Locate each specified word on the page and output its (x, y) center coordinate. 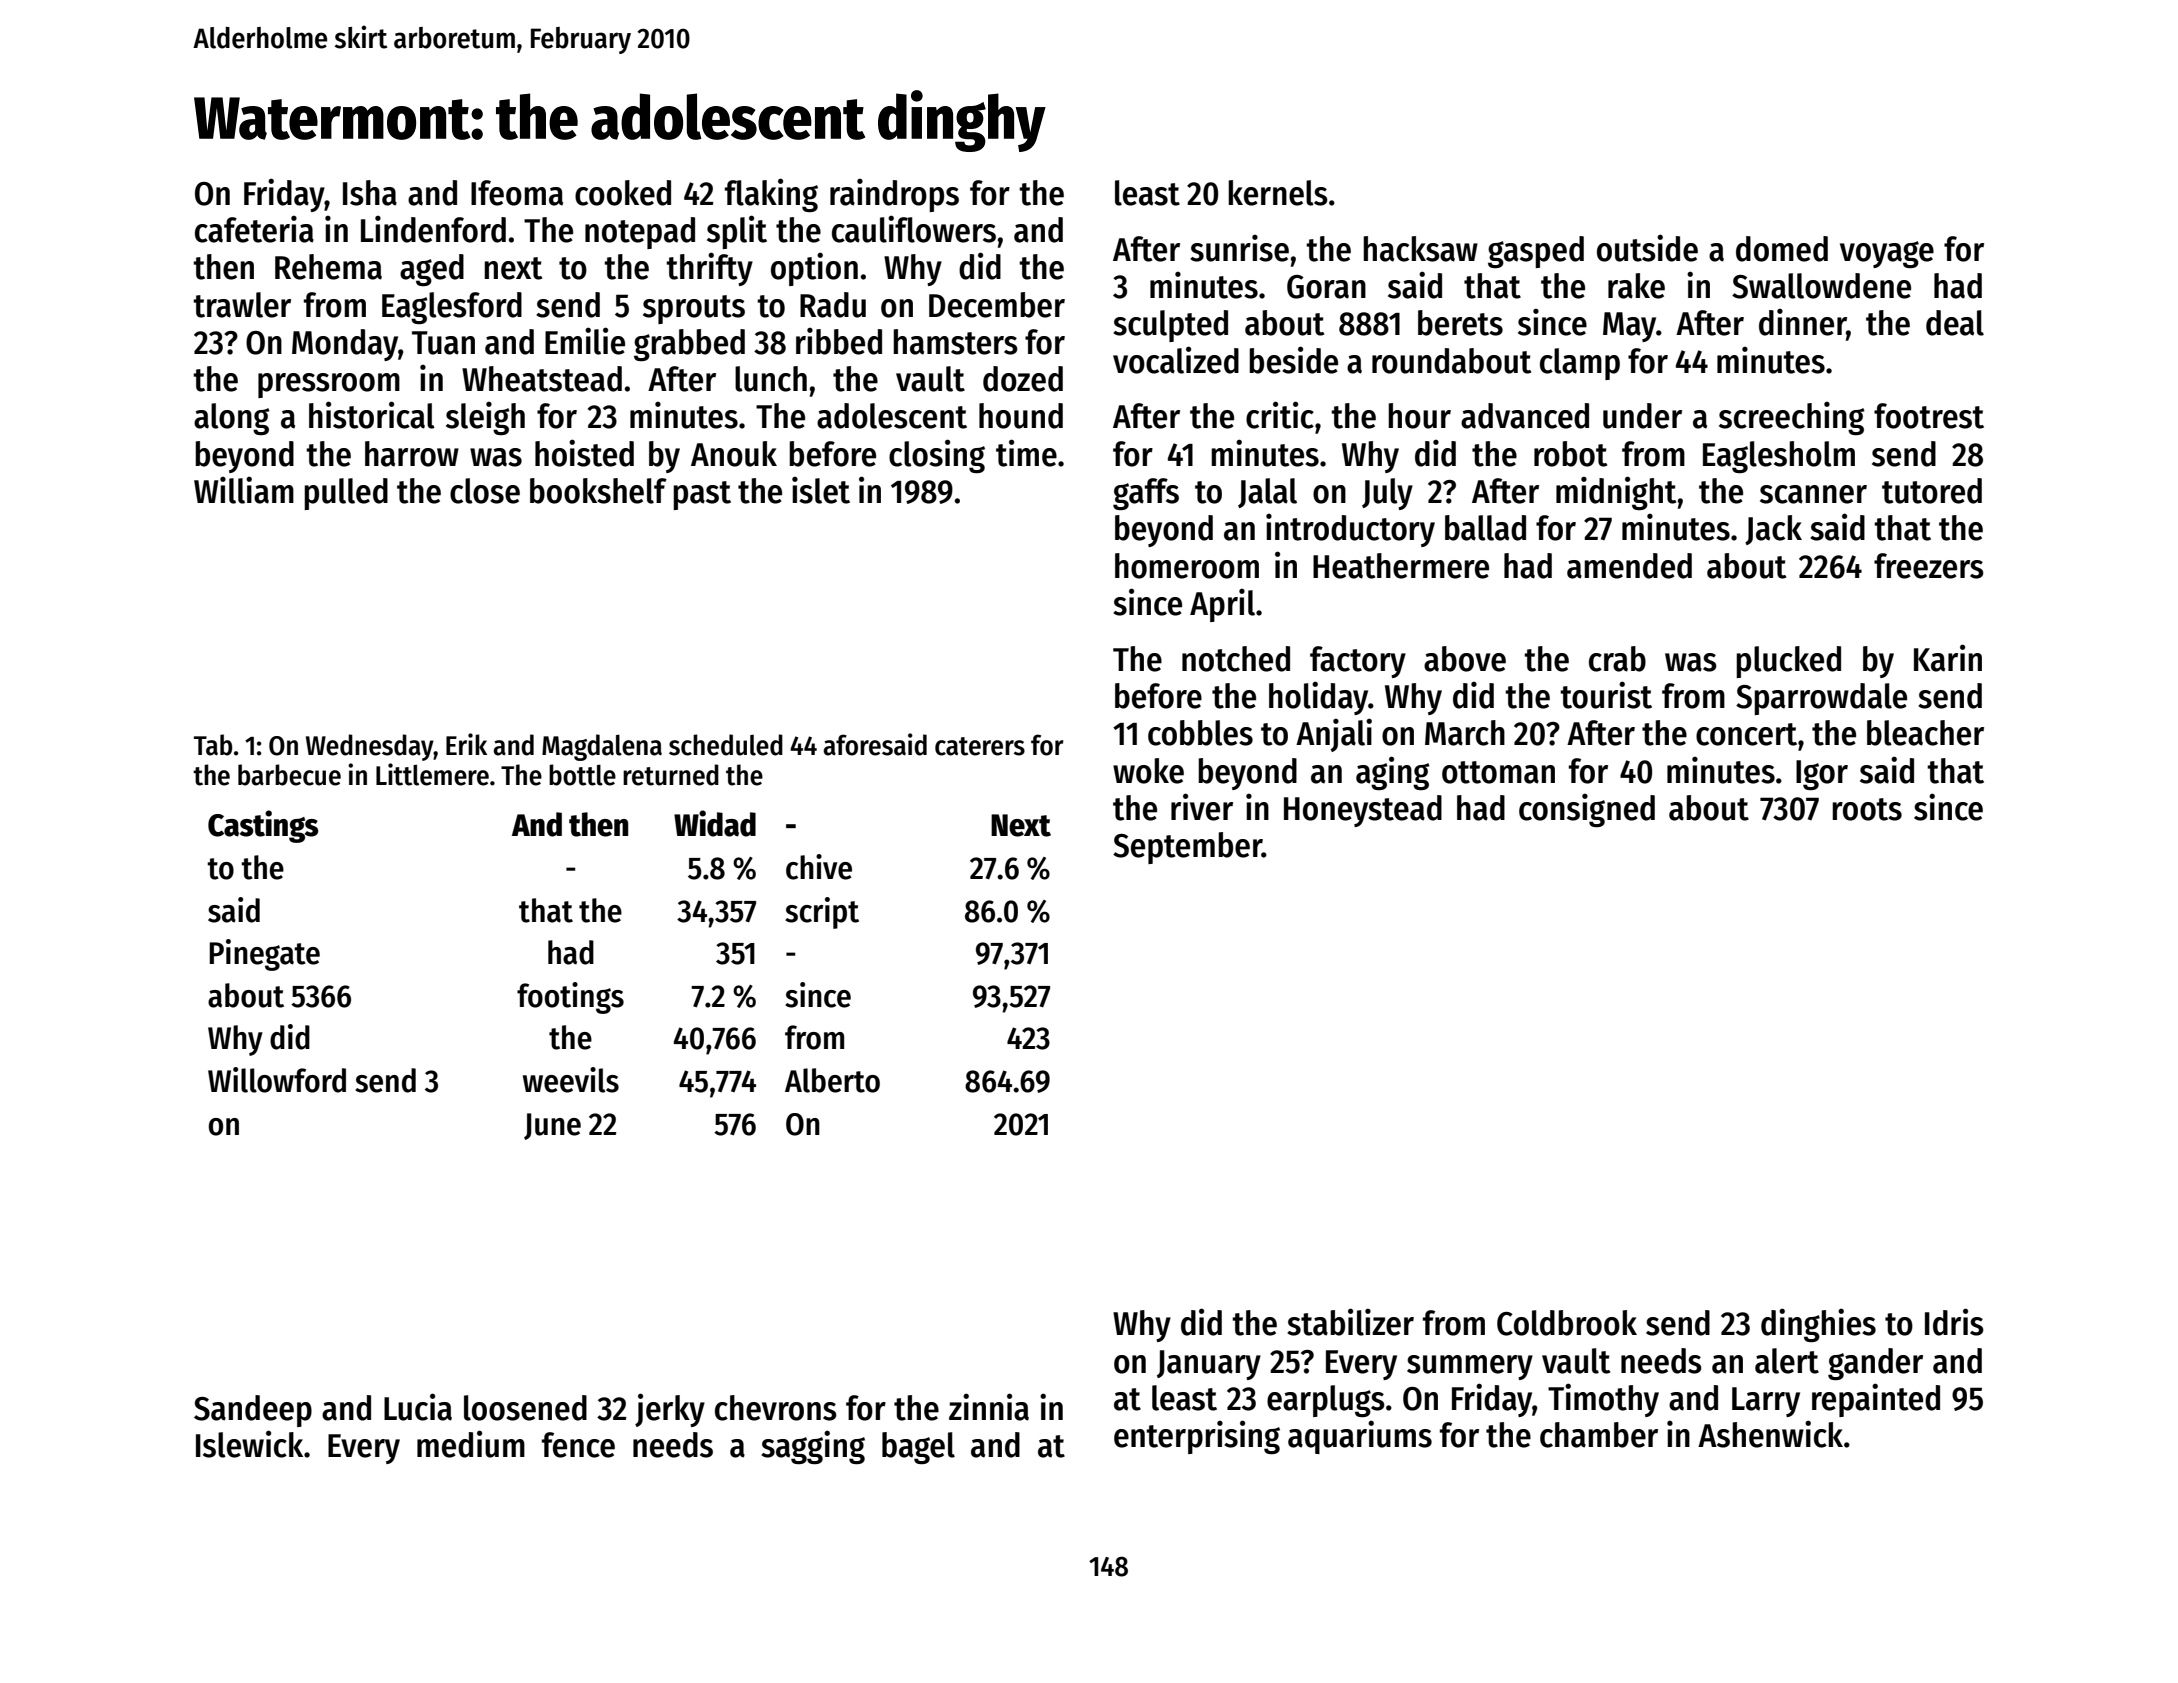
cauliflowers (914, 229)
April (1222, 605)
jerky (670, 1410)
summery (1470, 1367)
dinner (1803, 323)
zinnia (989, 1407)
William (244, 490)
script (822, 913)
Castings (263, 826)
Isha (370, 193)
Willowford (277, 1080)
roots (1867, 809)
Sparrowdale (1821, 699)
